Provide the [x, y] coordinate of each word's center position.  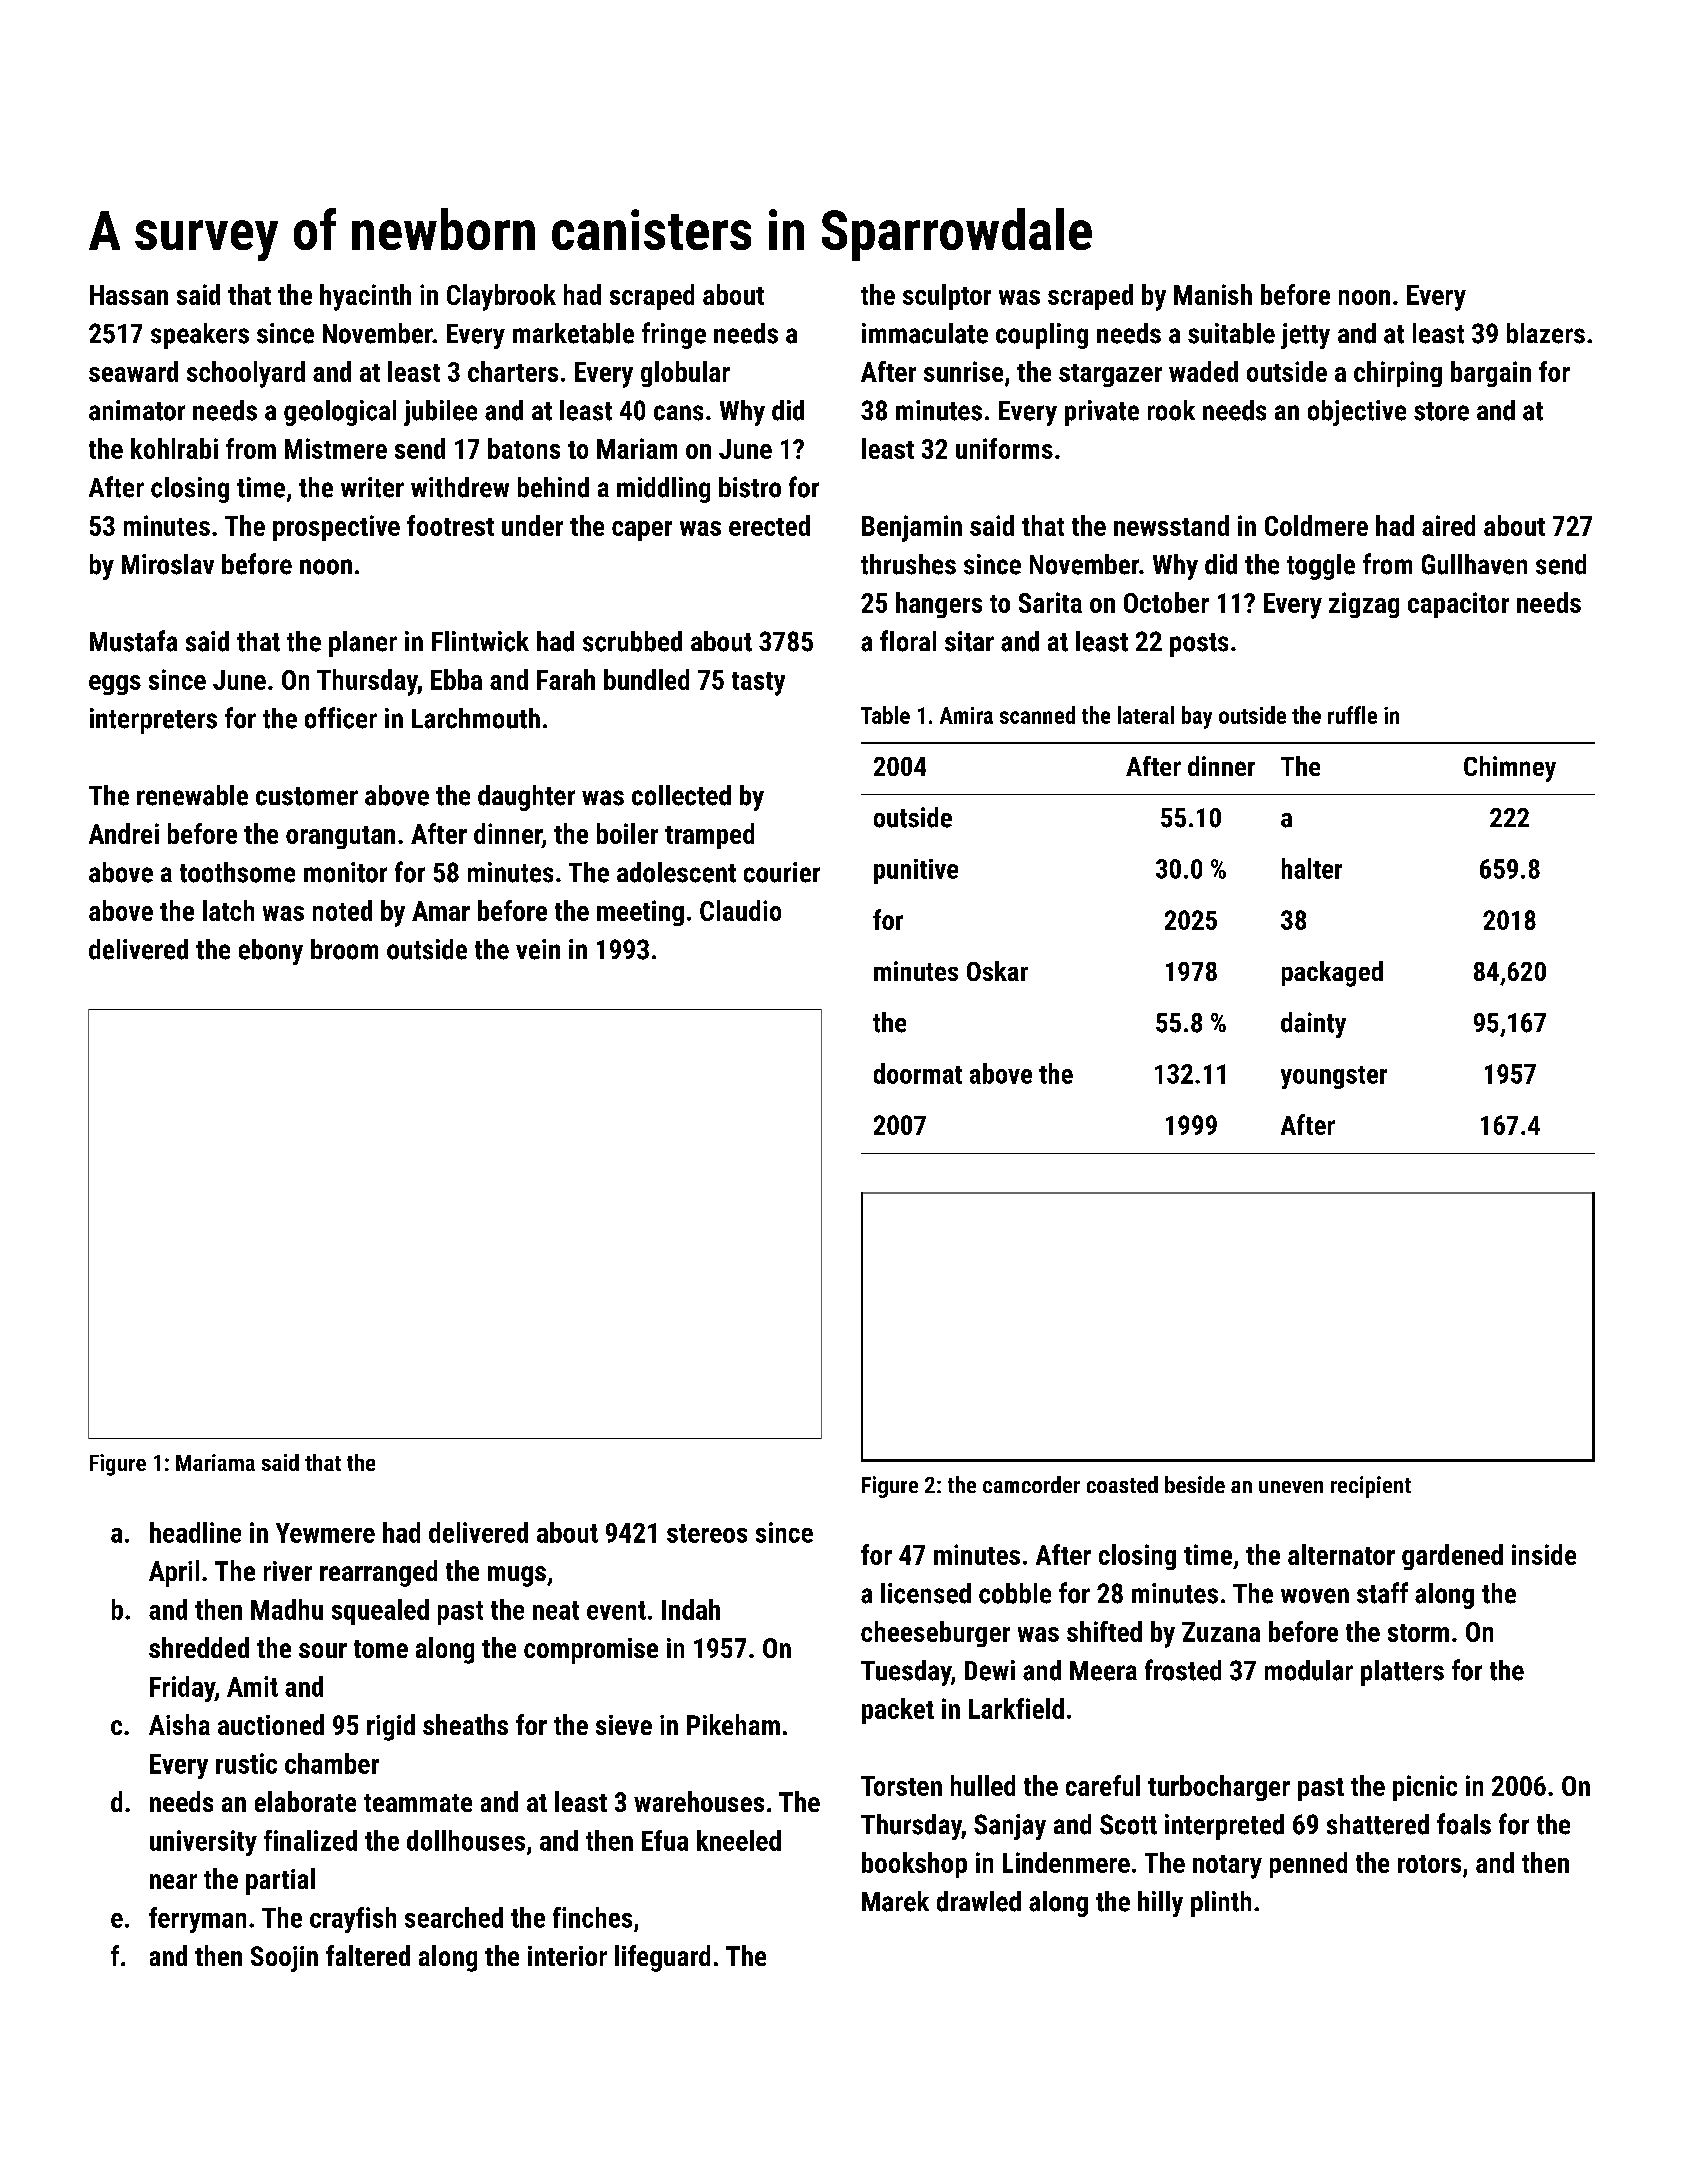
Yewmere [325, 1533]
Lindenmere [1066, 1862]
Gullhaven [1474, 564]
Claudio [740, 910]
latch [228, 910]
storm [1418, 1633]
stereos [707, 1533]
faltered [368, 1955]
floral [908, 641]
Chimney [1510, 769]
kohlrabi [174, 448]
